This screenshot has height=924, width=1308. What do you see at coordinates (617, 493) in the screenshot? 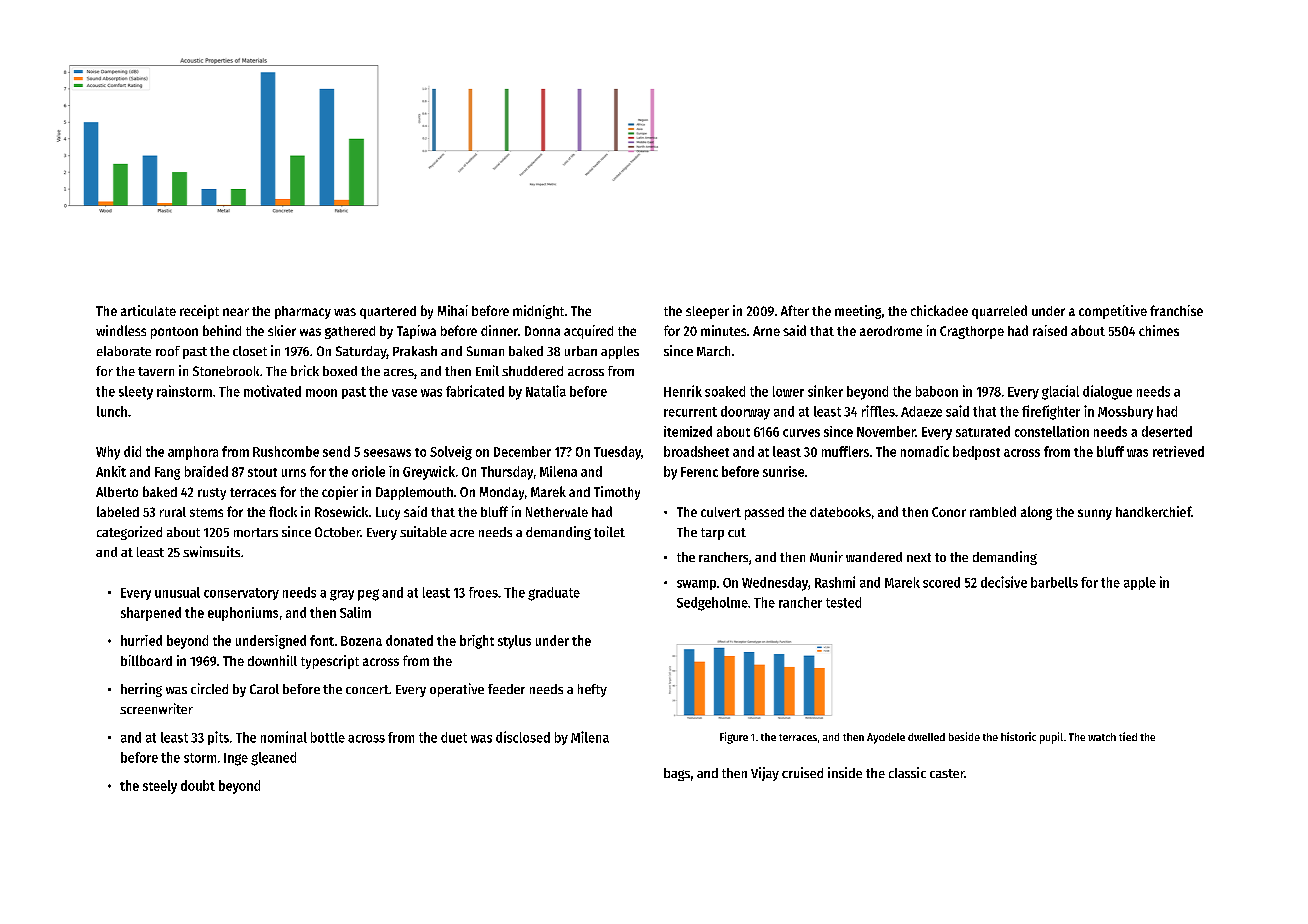
I see `Timothy` at bounding box center [617, 493].
